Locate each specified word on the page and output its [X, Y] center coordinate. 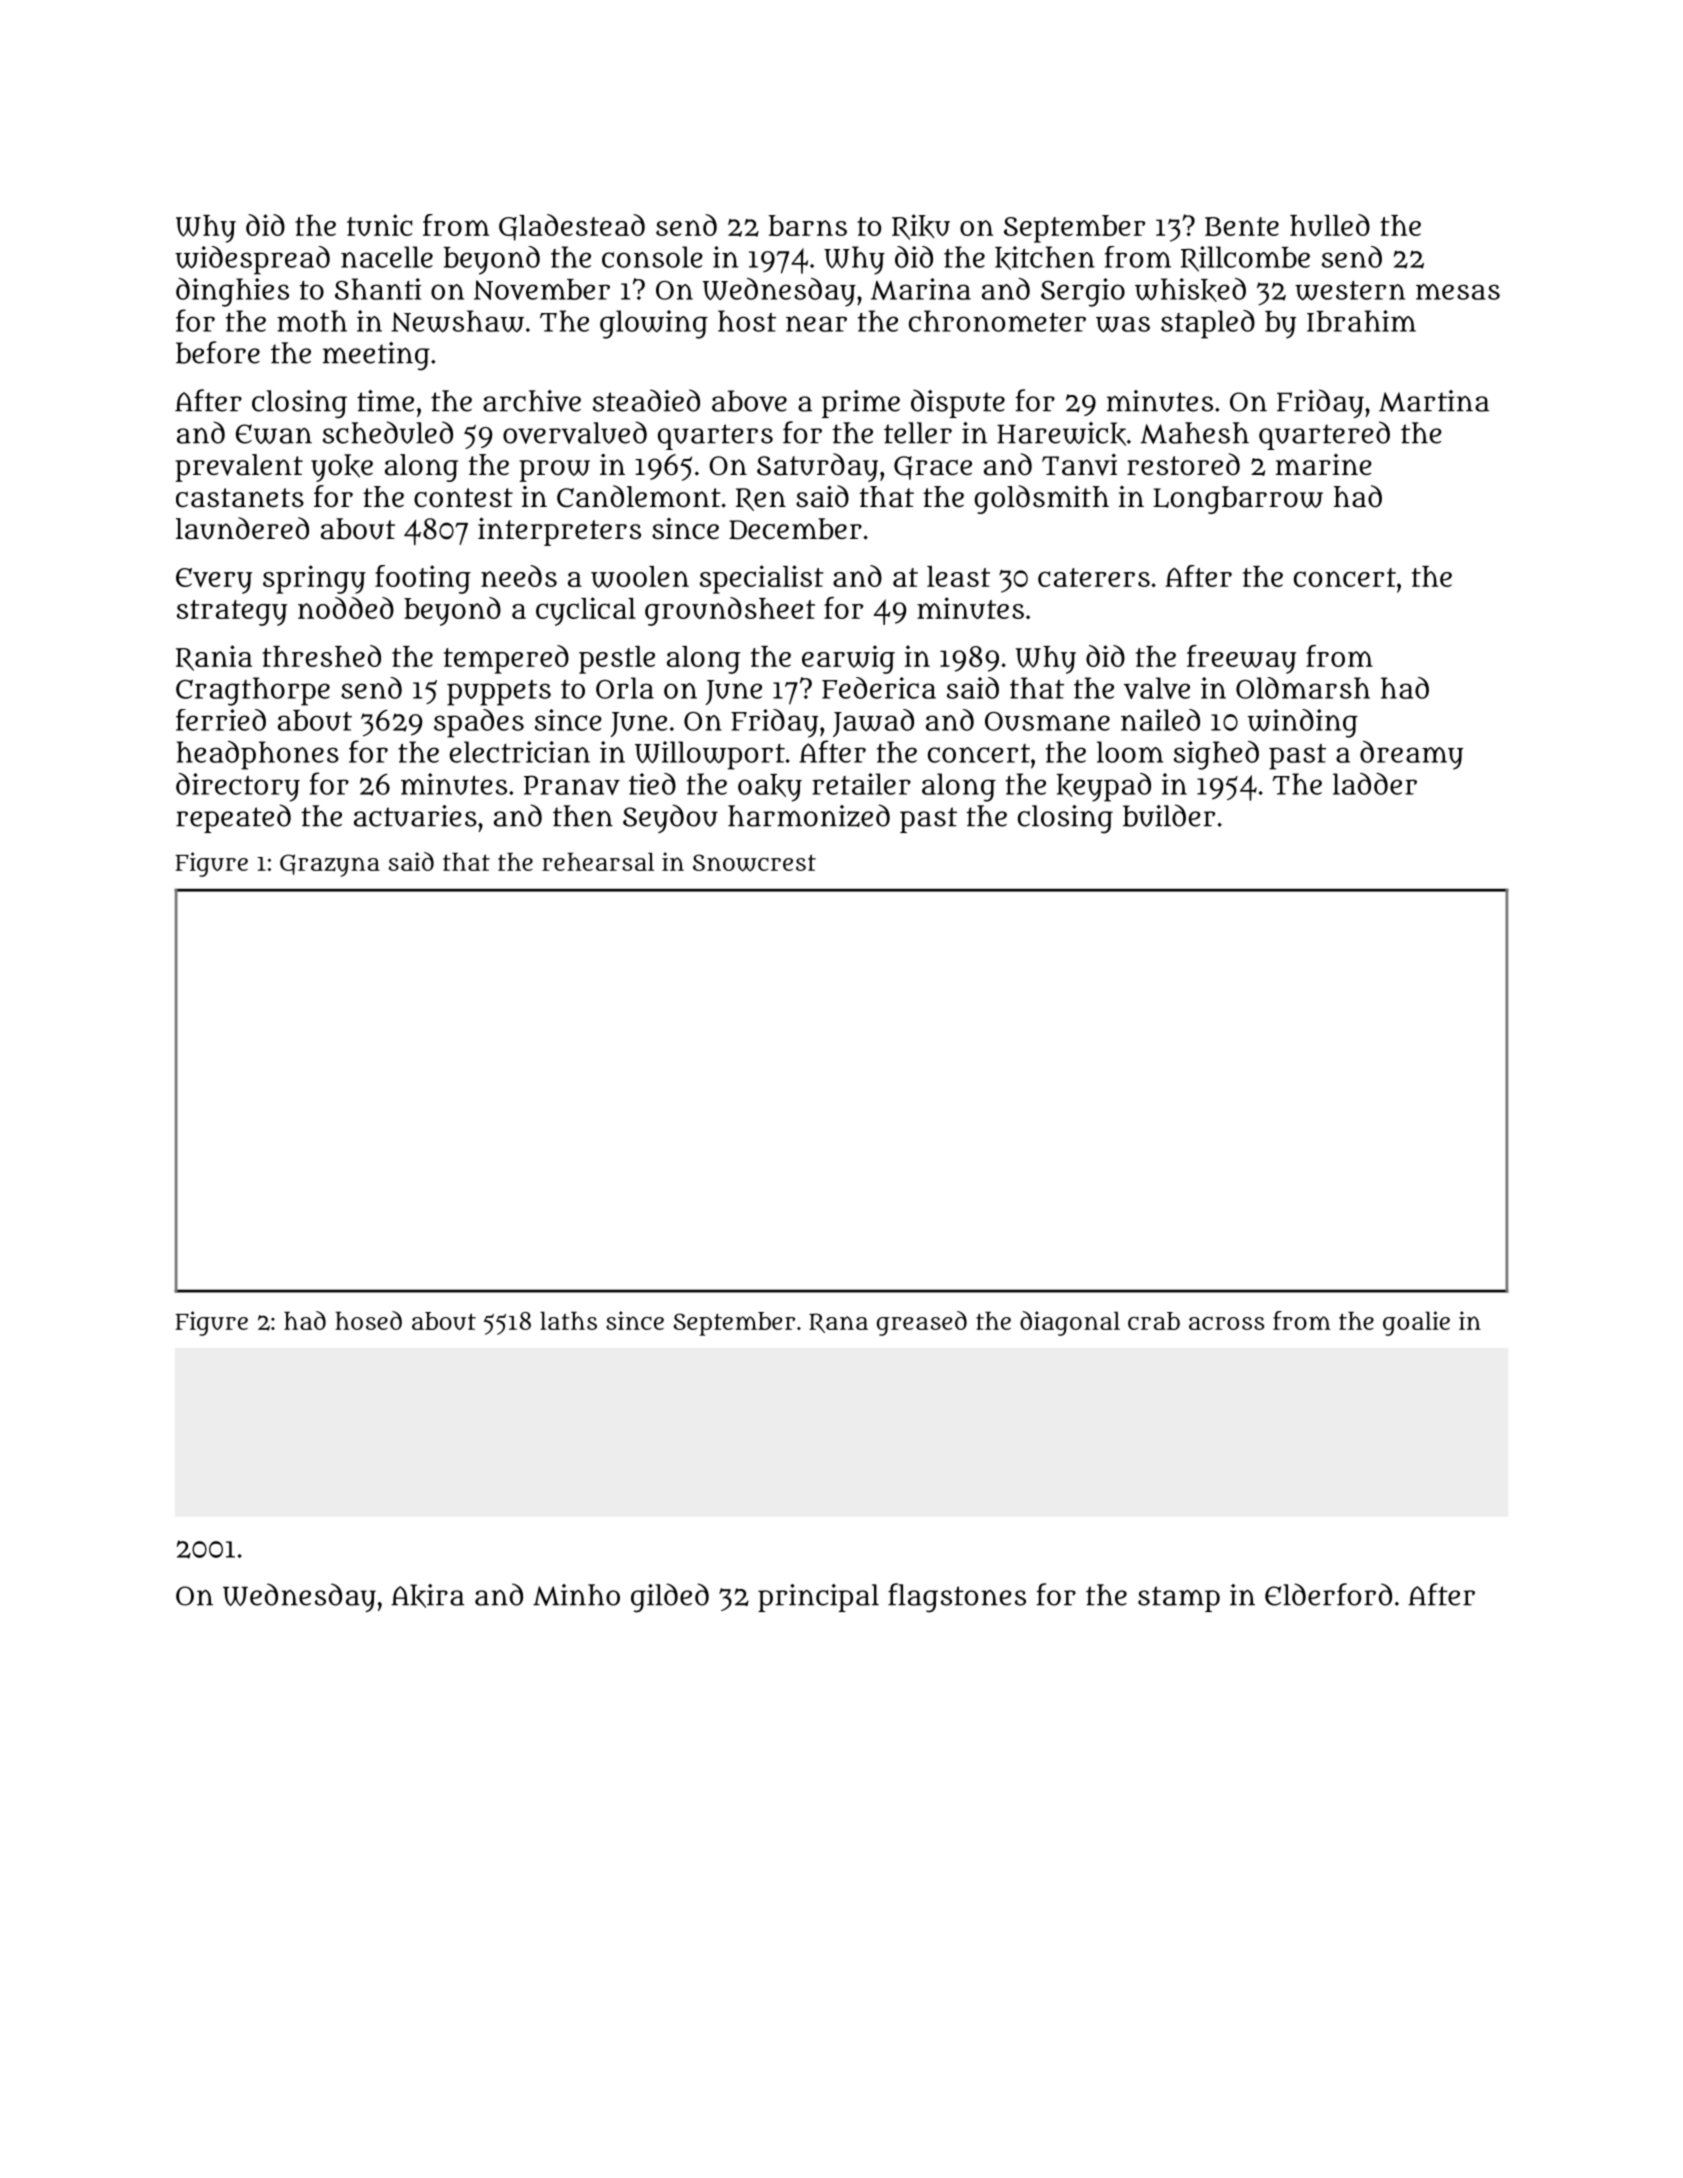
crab [1154, 1321]
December [795, 529]
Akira [427, 1596]
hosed [368, 1320]
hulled [1330, 225]
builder [1169, 815]
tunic [379, 225]
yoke [342, 468]
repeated [233, 818]
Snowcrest [754, 863]
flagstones [957, 1598]
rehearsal [598, 862]
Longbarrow [1238, 500]
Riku [921, 227]
